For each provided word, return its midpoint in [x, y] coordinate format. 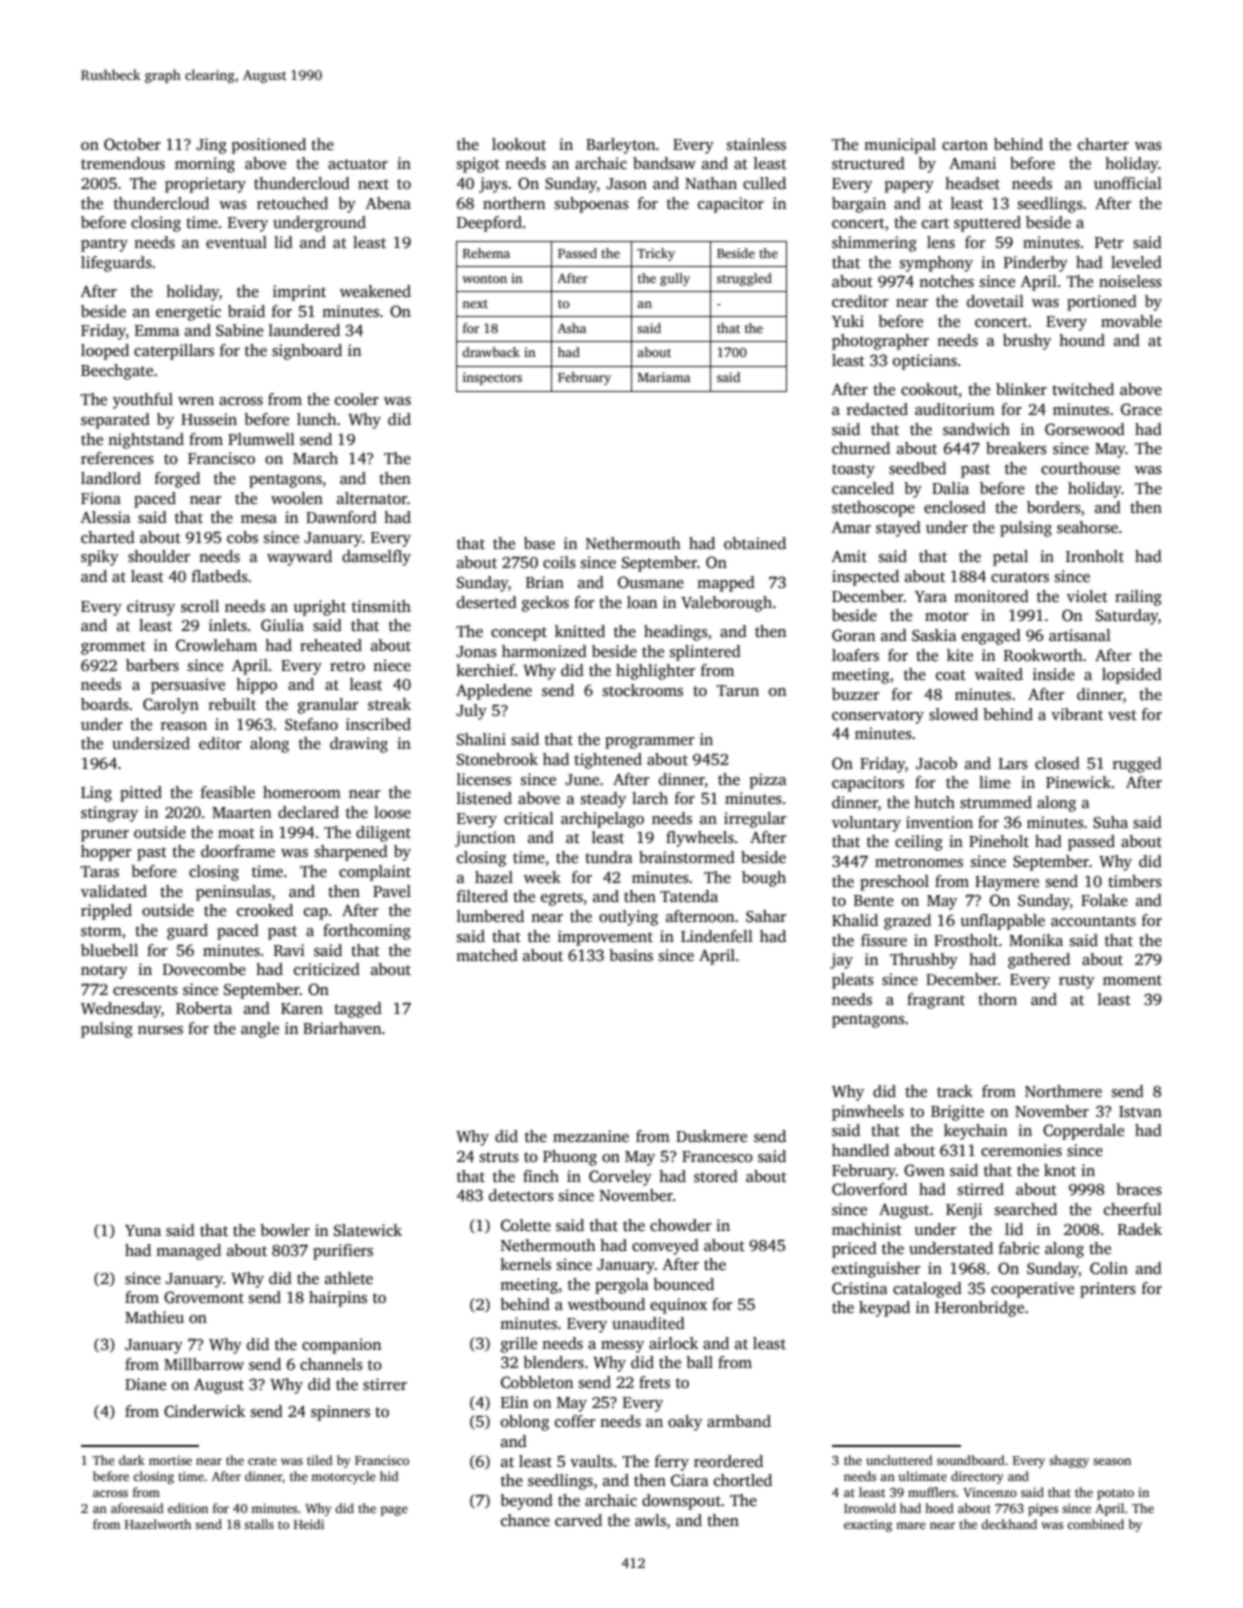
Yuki [848, 321]
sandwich [976, 429]
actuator [358, 164]
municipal [900, 146]
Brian [545, 582]
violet [1087, 596]
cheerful [1133, 1209]
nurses [160, 1030]
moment [1132, 980]
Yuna [143, 1230]
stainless [756, 144]
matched [487, 955]
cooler [357, 399]
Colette [526, 1225]
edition [188, 1508]
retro [347, 666]
